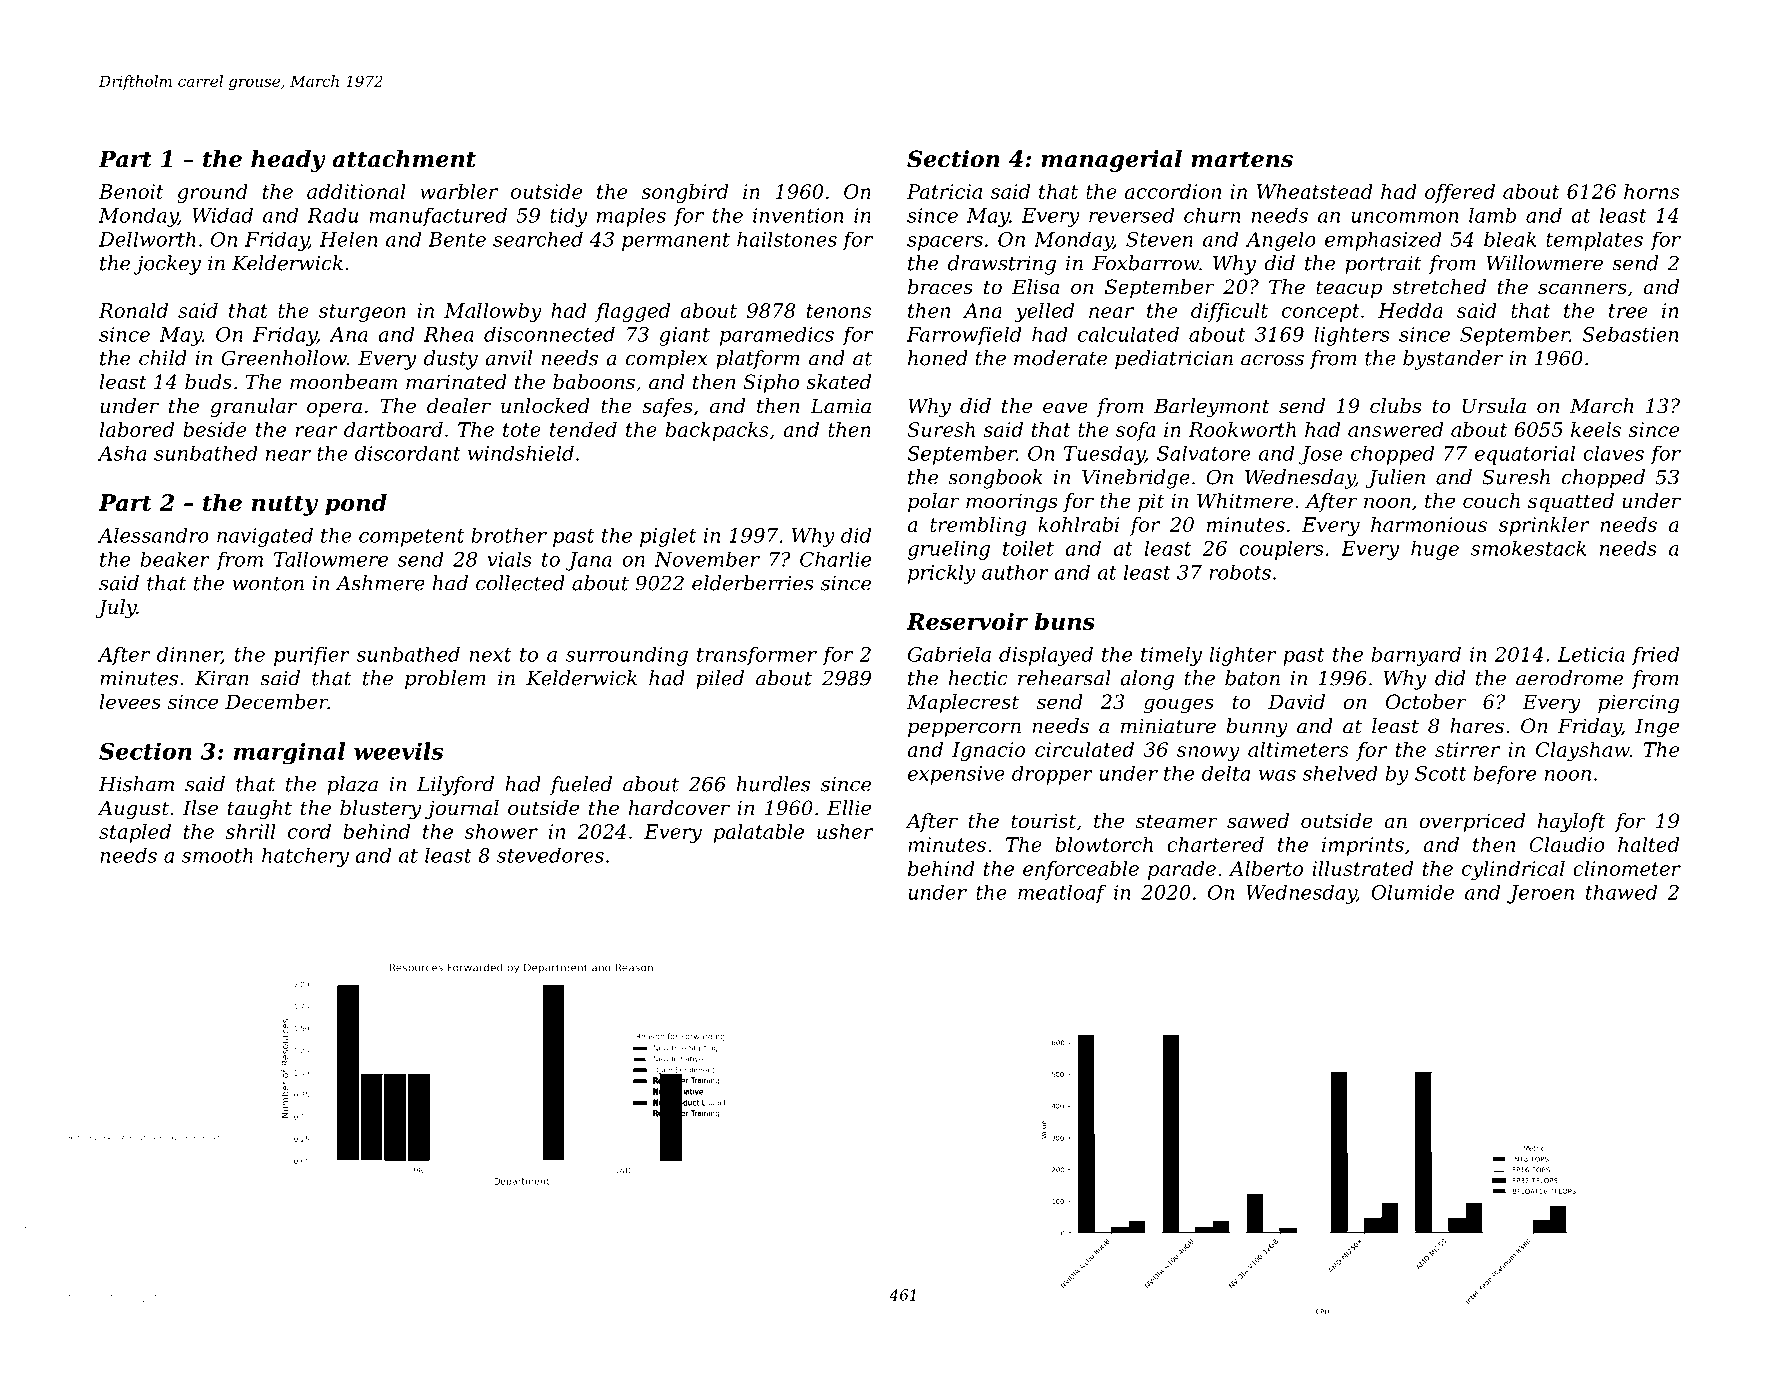 This image has width=1779, height=1375. Describe the element at coordinates (945, 243) in the image. I see `spacers` at that location.
